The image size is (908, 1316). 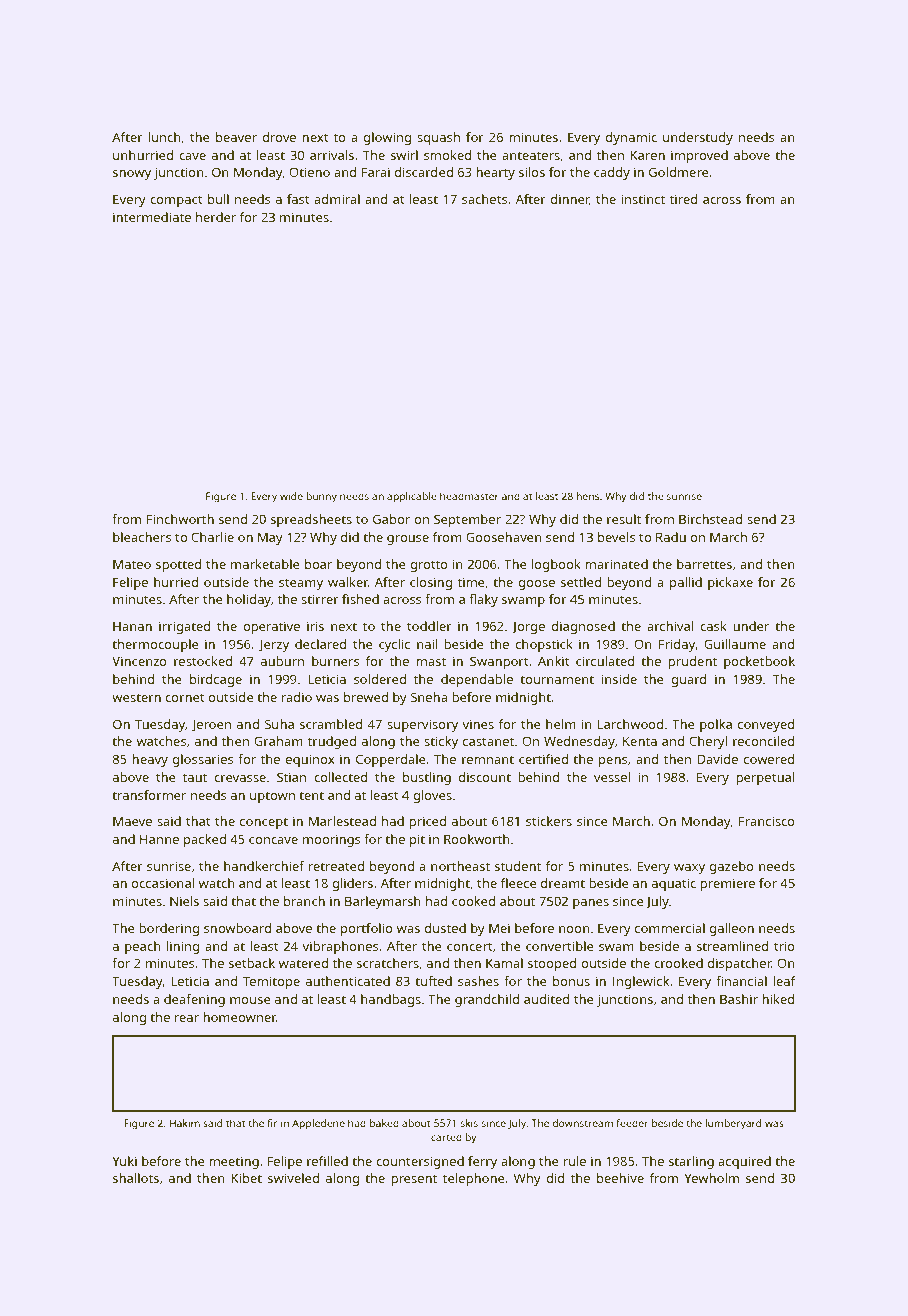 I want to click on rear, so click(x=187, y=1018).
